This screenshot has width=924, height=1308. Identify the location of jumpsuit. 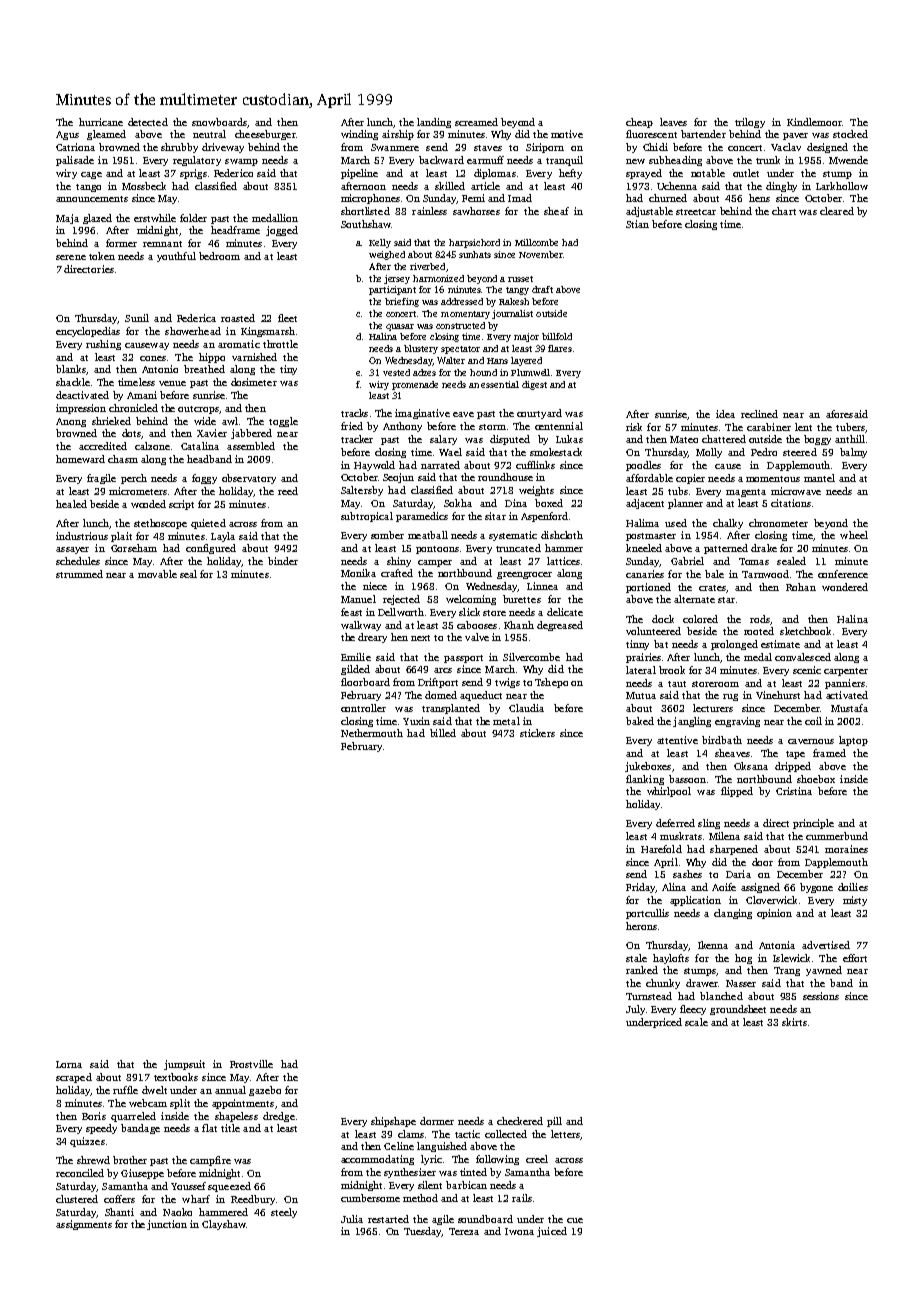
(184, 1065).
